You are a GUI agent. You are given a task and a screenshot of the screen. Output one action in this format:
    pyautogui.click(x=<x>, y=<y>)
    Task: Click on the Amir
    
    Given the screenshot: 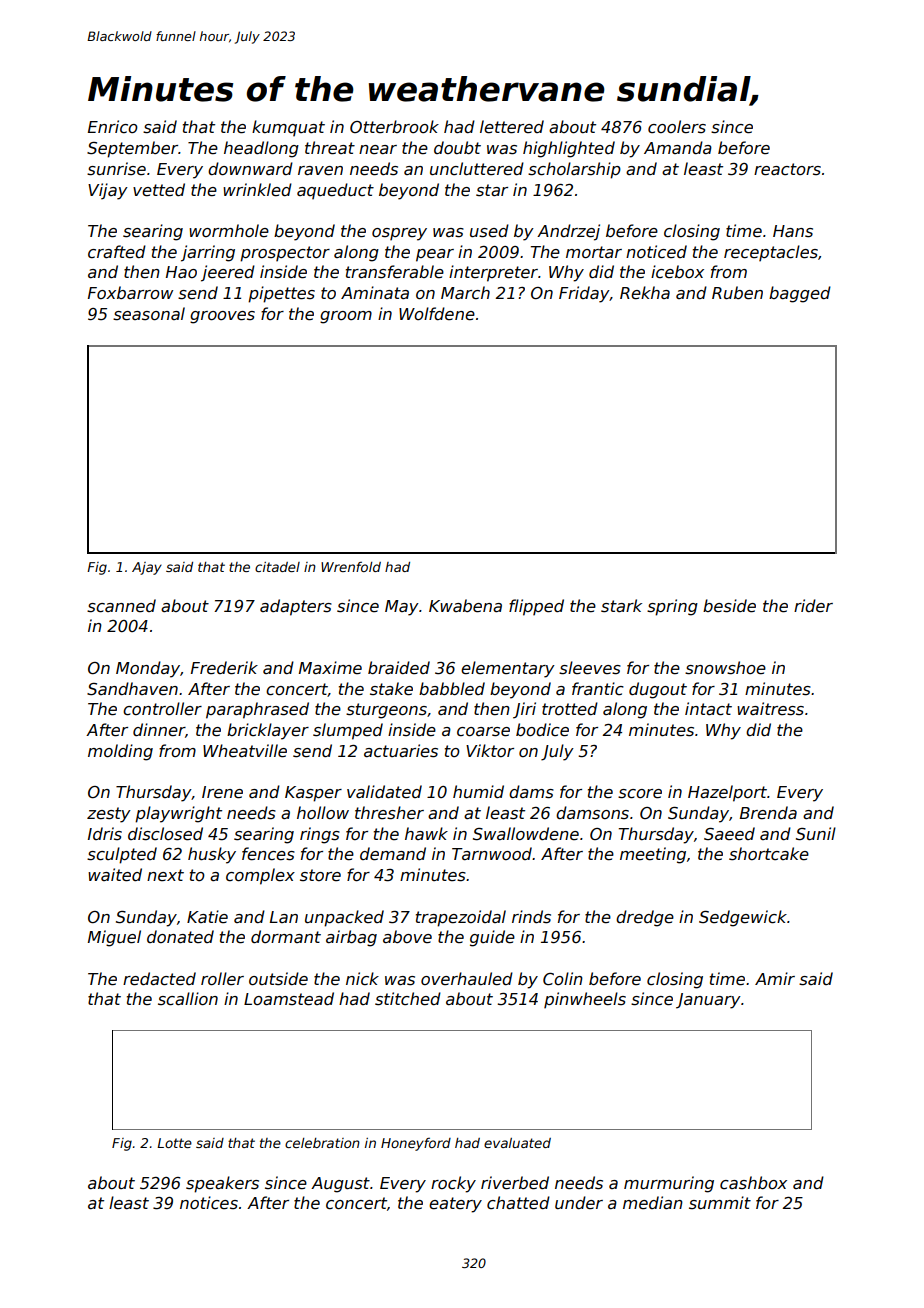 What is the action you would take?
    pyautogui.click(x=775, y=978)
